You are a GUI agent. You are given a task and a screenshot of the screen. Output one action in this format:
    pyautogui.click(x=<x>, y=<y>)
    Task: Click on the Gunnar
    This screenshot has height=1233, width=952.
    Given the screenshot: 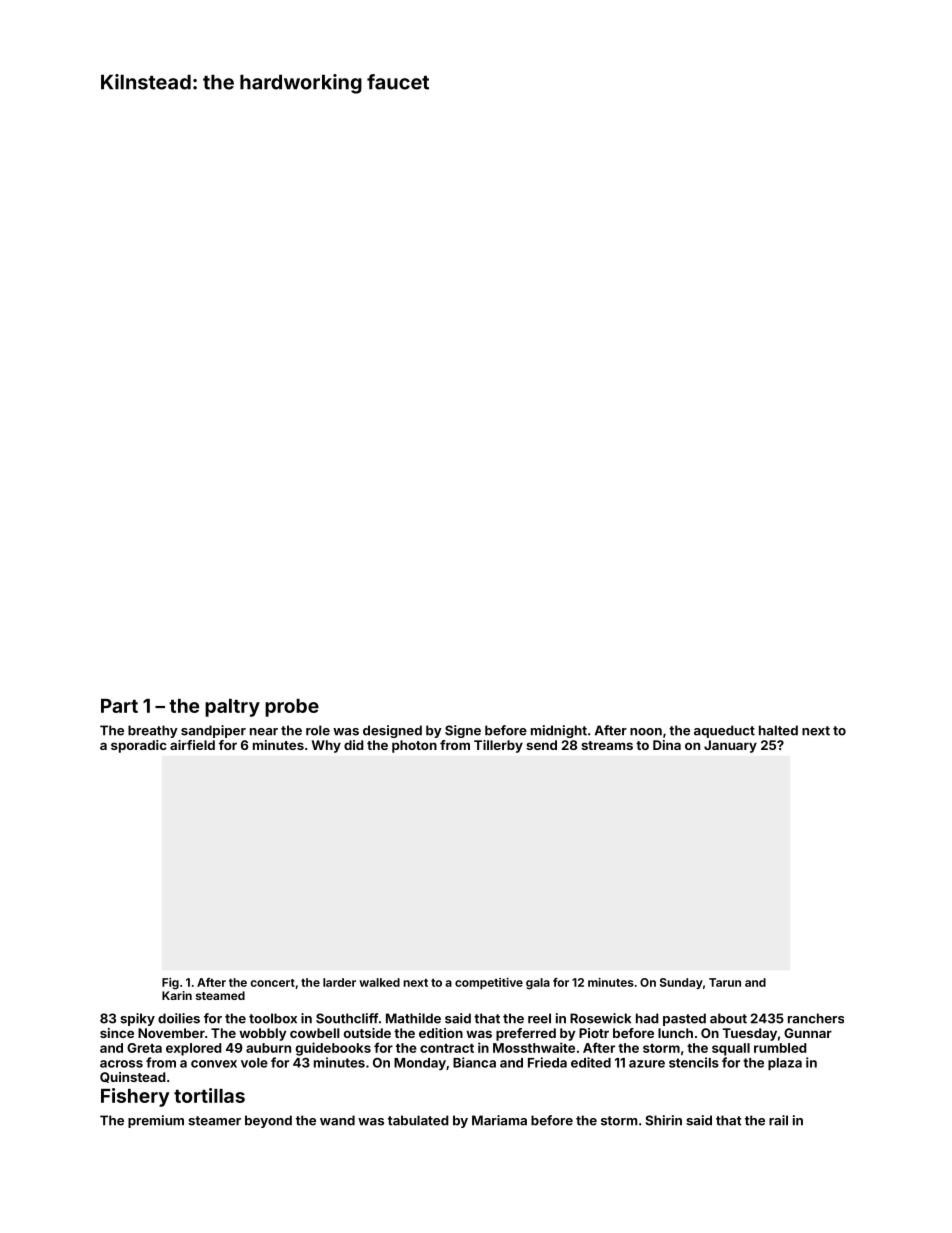 What is the action you would take?
    pyautogui.click(x=808, y=1033)
